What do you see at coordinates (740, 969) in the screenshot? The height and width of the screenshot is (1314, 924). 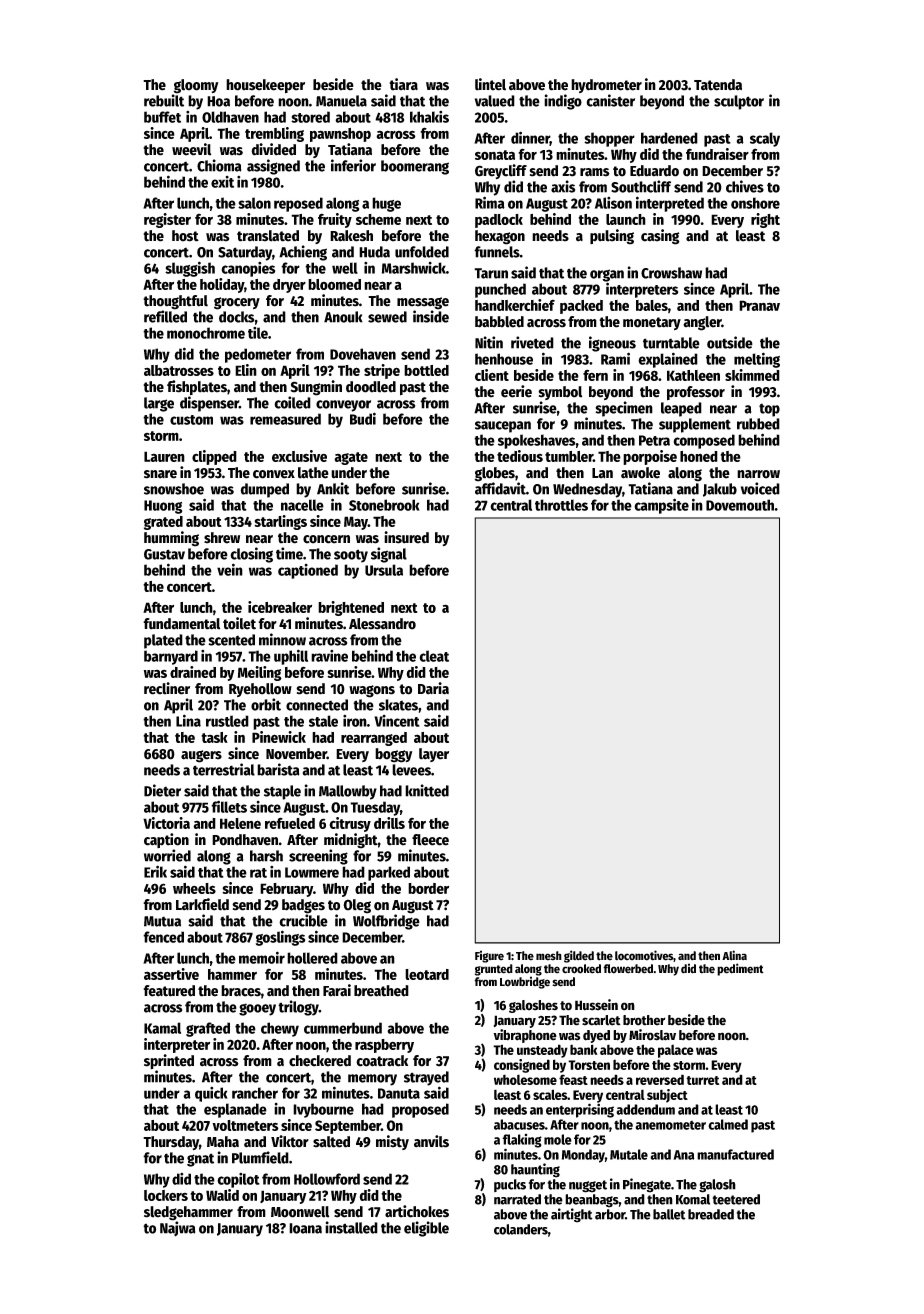 I see `pediment` at bounding box center [740, 969].
